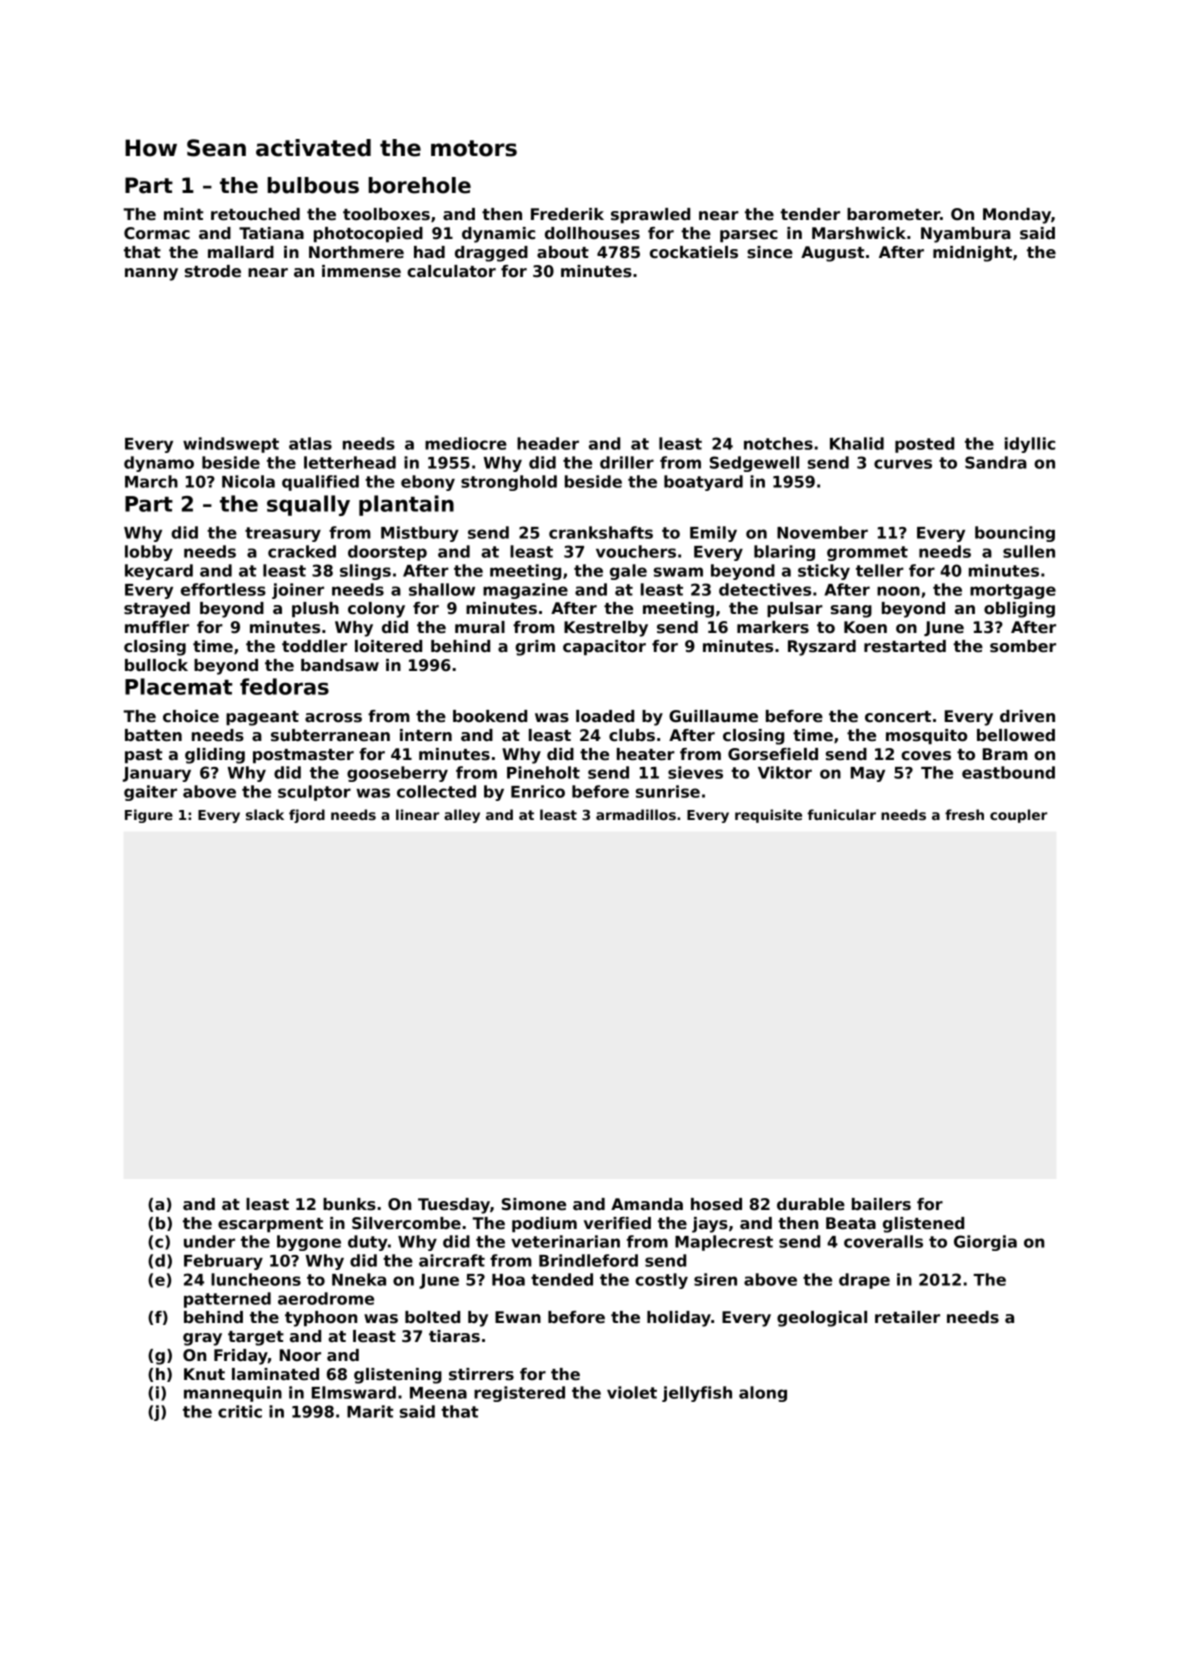 The width and height of the document is (1180, 1669). I want to click on Giorgia, so click(985, 1243).
